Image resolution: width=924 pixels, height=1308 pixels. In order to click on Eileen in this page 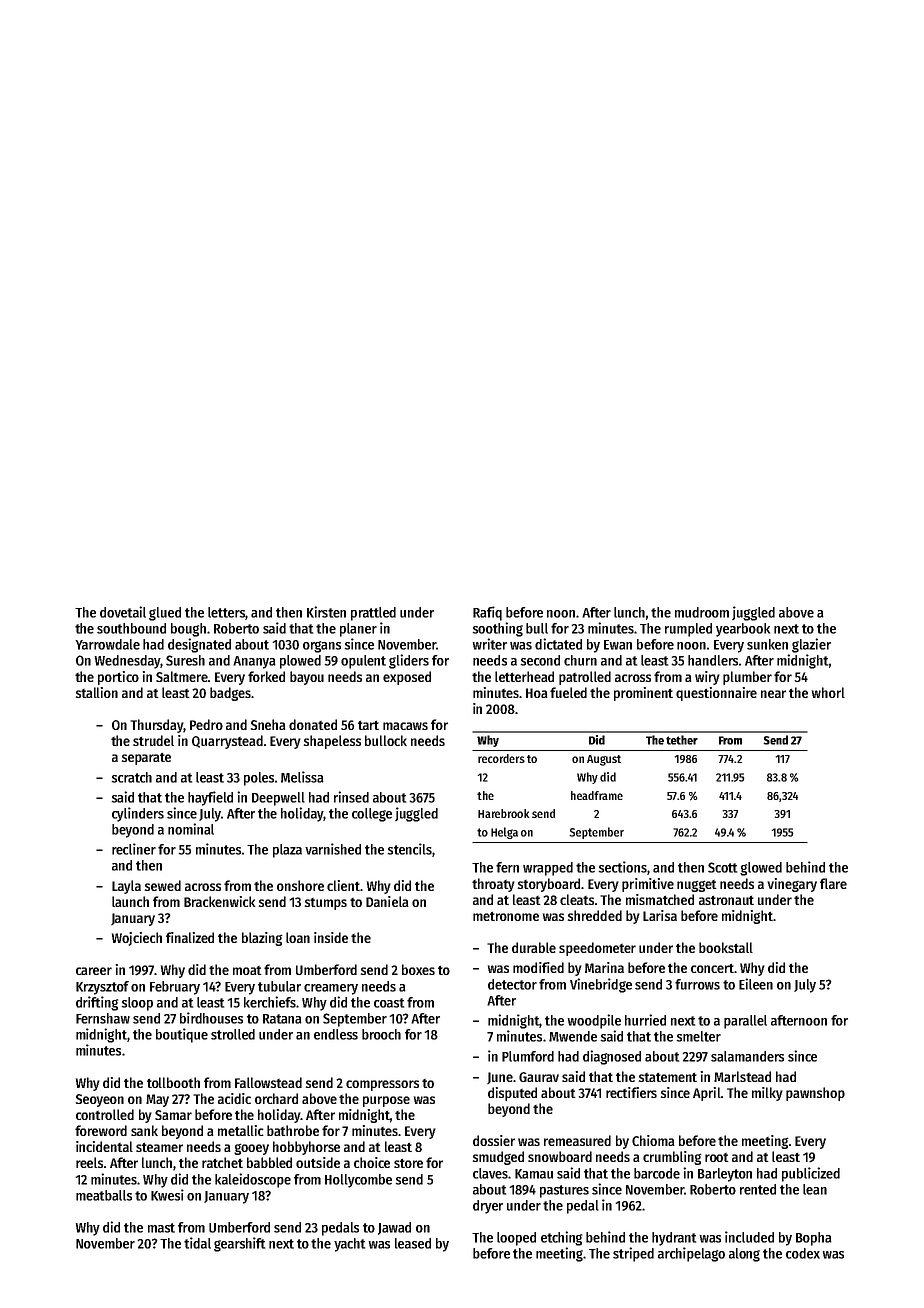, I will do `click(756, 984)`.
